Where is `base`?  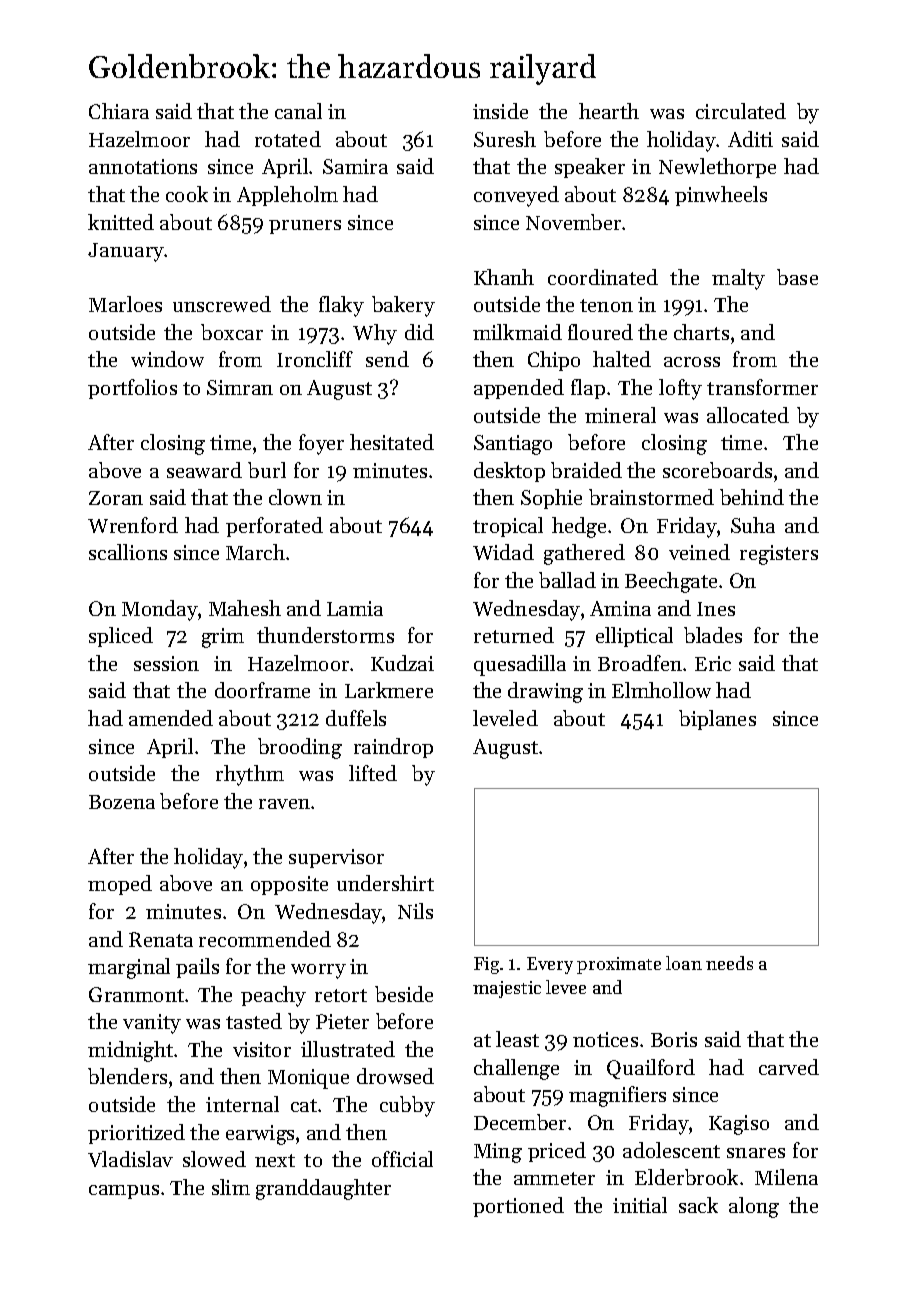 base is located at coordinates (797, 277).
